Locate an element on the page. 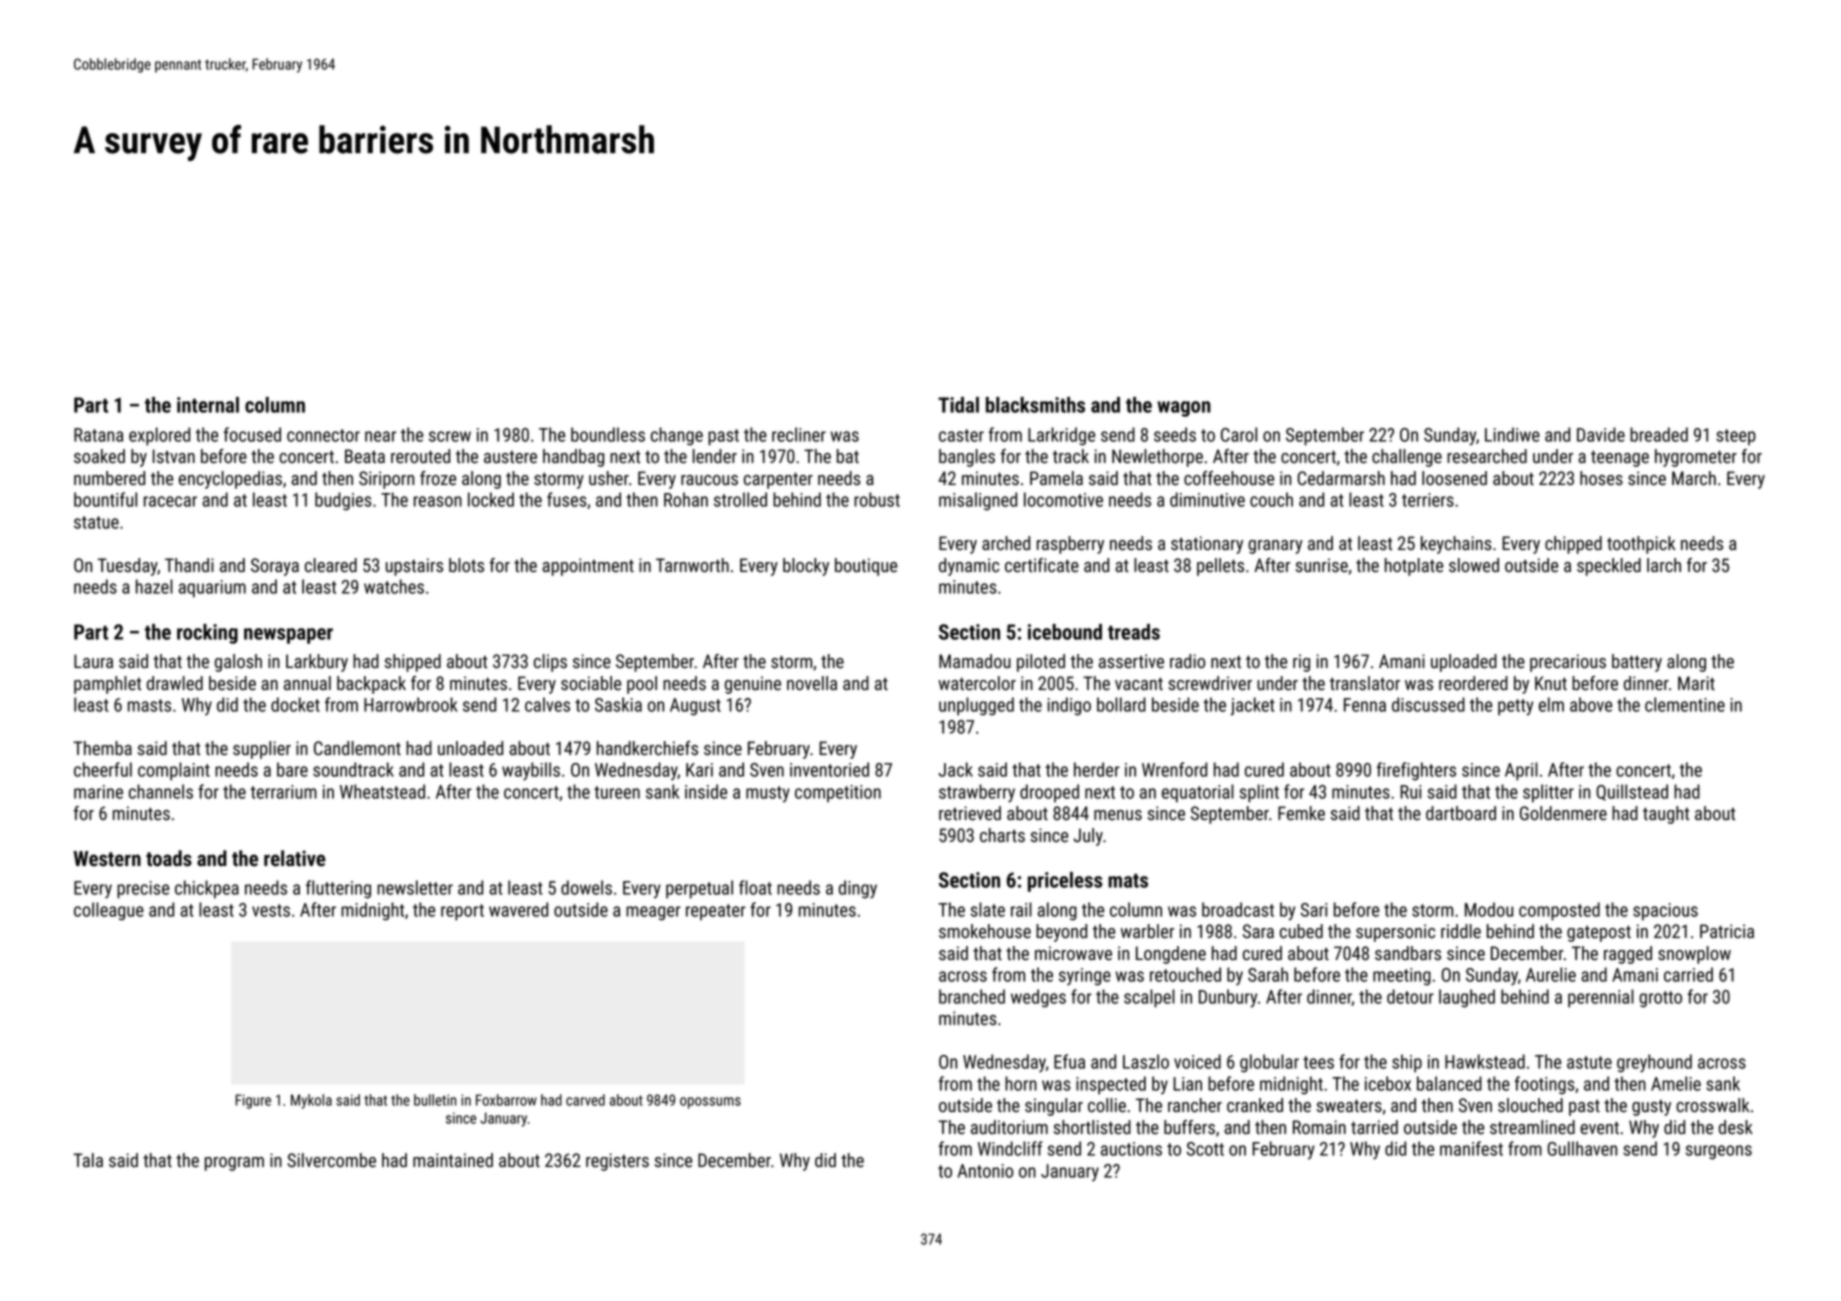  taught is located at coordinates (1666, 815).
